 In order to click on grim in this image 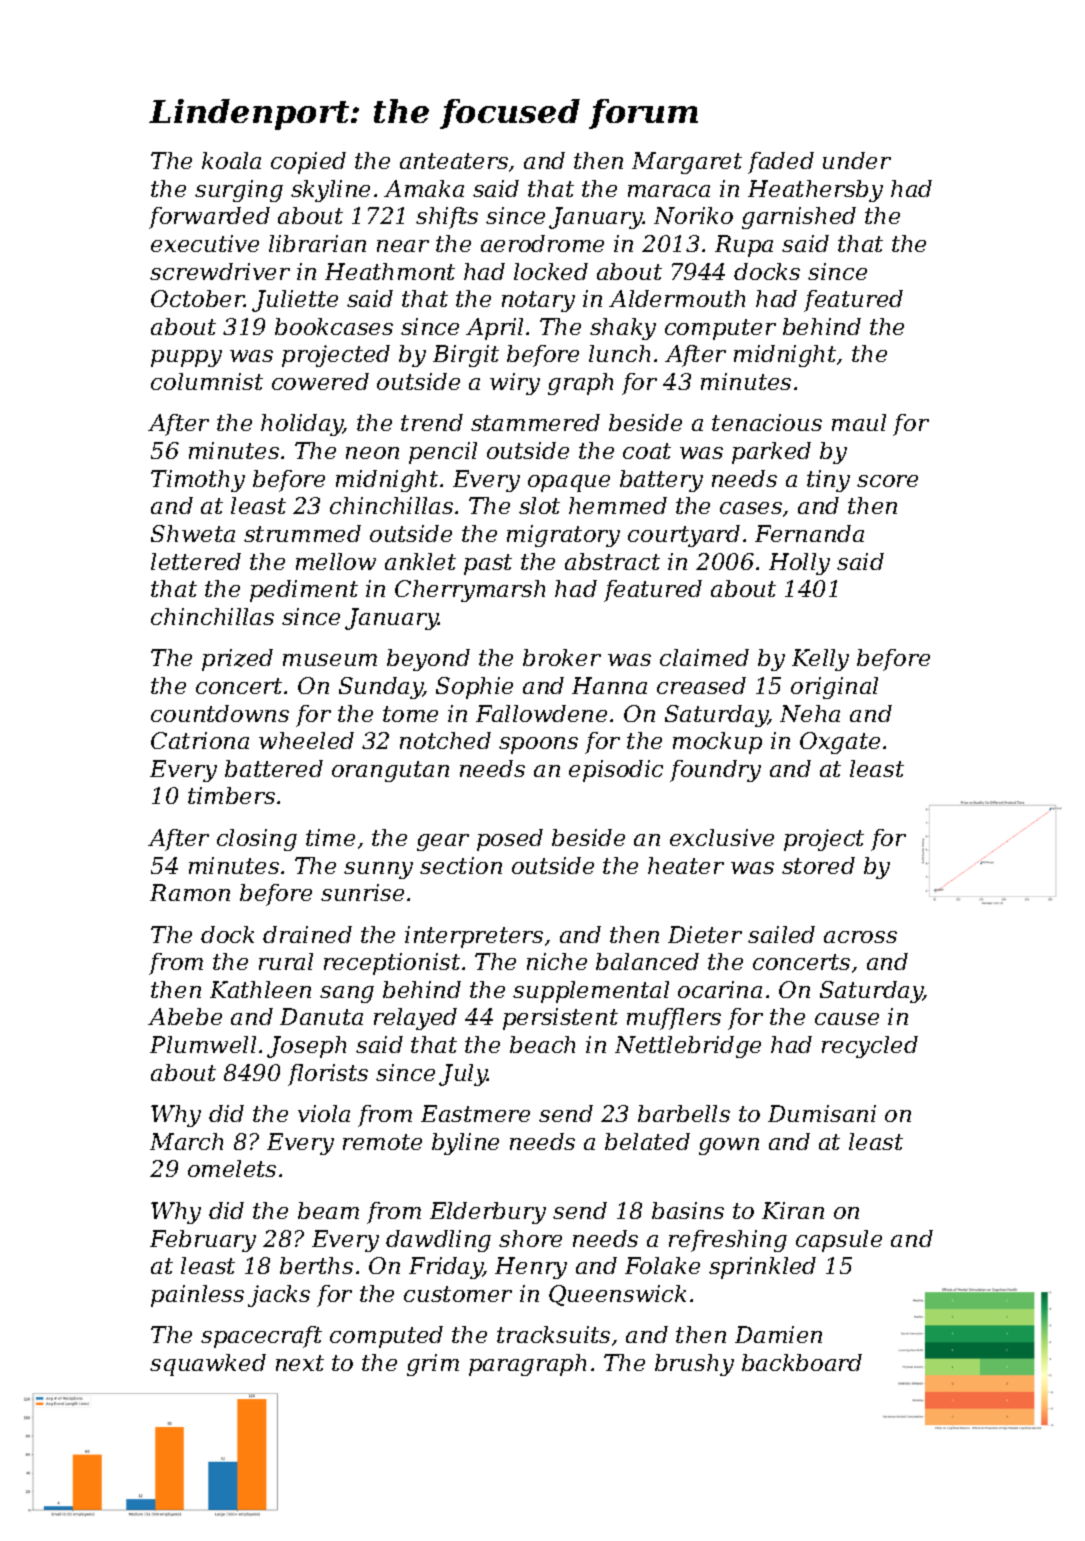, I will do `click(433, 1365)`.
